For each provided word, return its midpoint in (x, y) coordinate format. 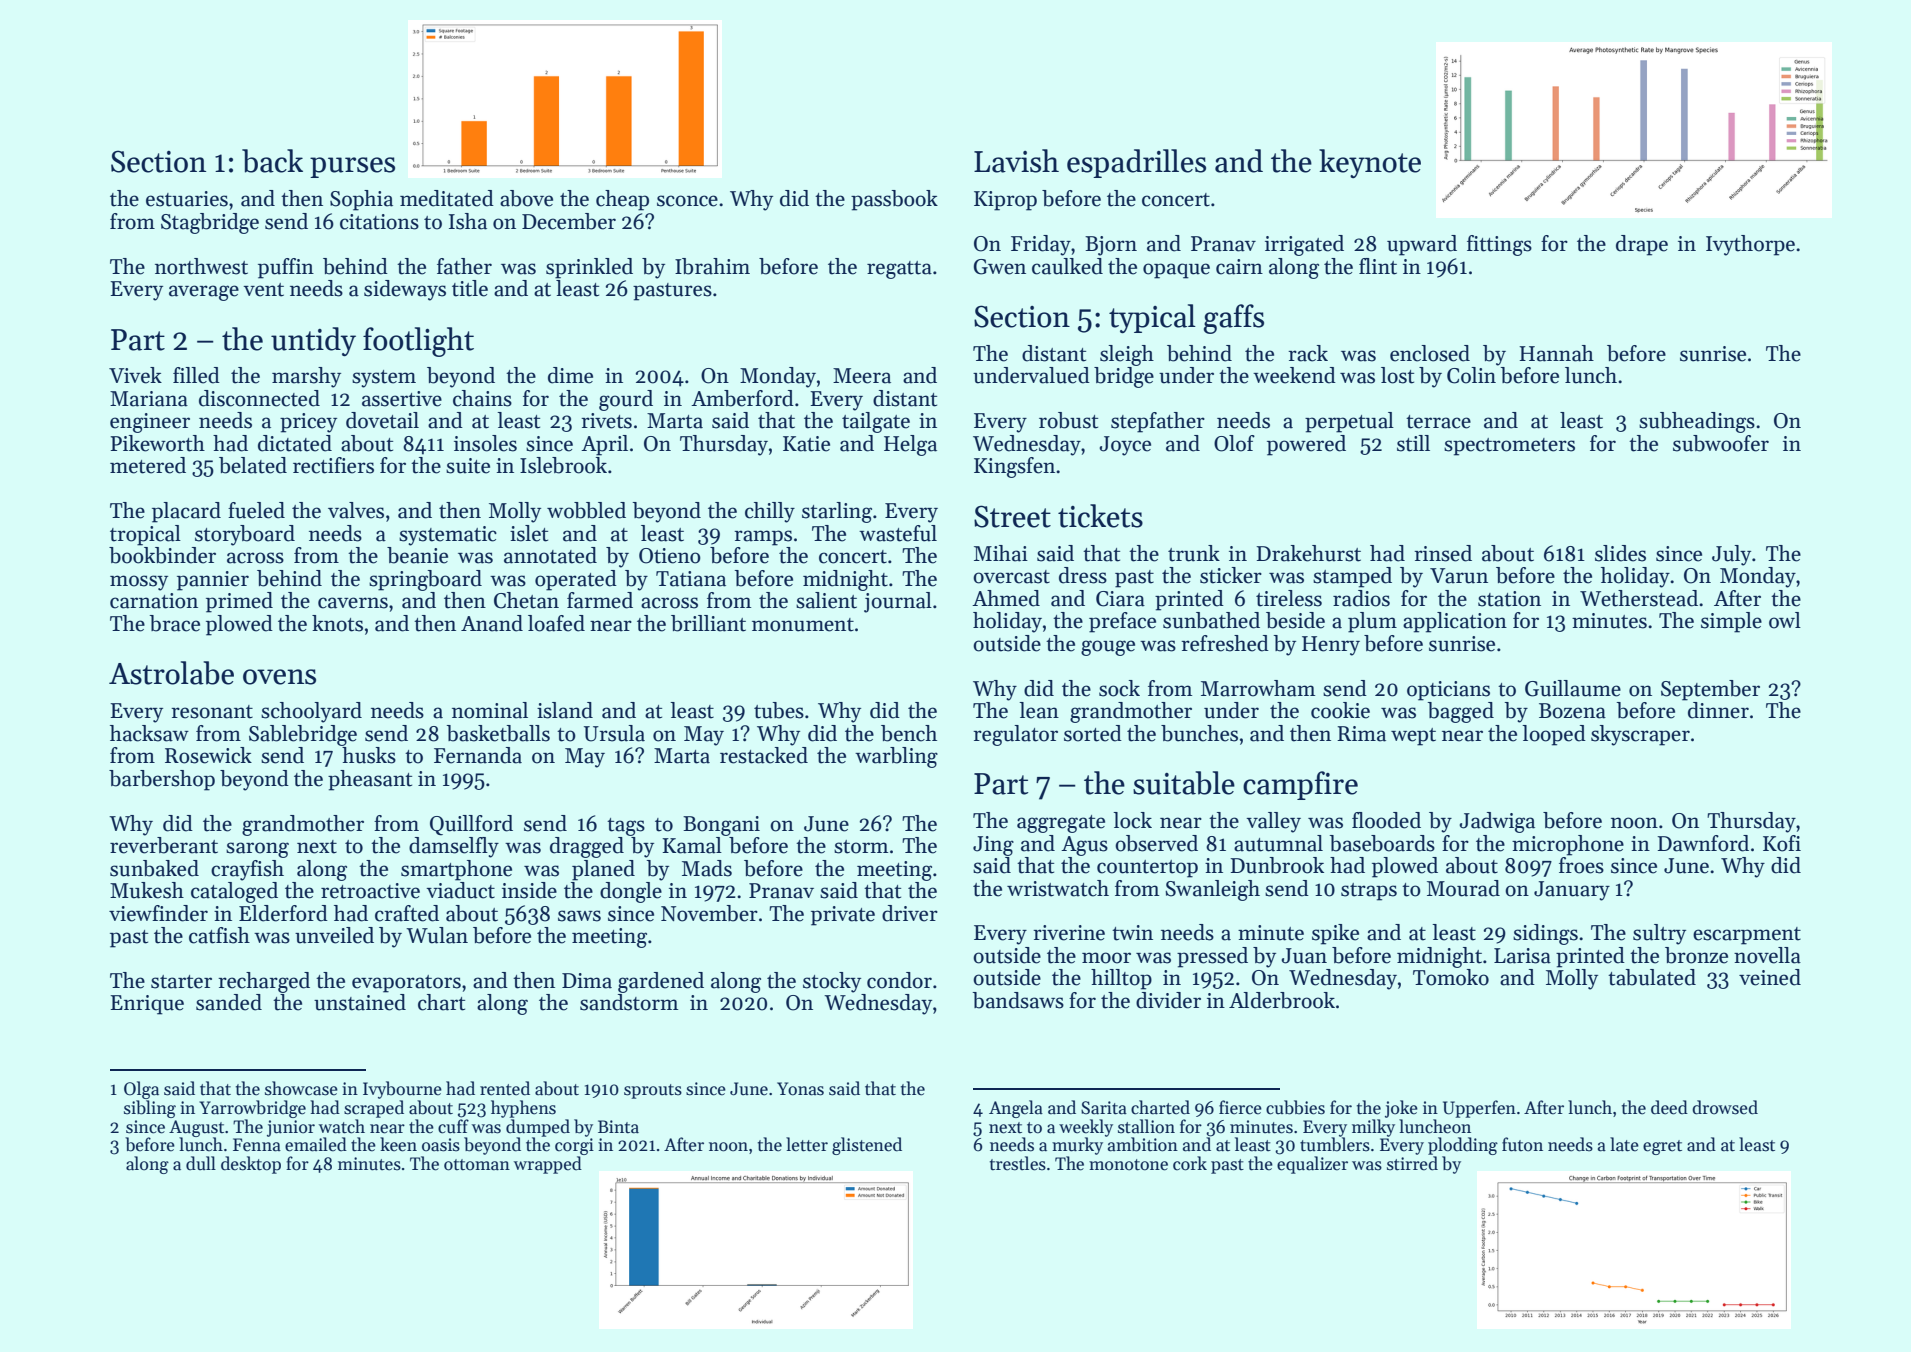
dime (570, 375)
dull (201, 1163)
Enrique (147, 1005)
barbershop (162, 780)
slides (1620, 553)
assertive (402, 399)
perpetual (1349, 422)
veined (1770, 977)
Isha (468, 221)
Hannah (1556, 353)
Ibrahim (712, 266)
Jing (993, 846)
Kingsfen (1014, 467)
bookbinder (162, 555)
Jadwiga (1497, 822)
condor (899, 980)
